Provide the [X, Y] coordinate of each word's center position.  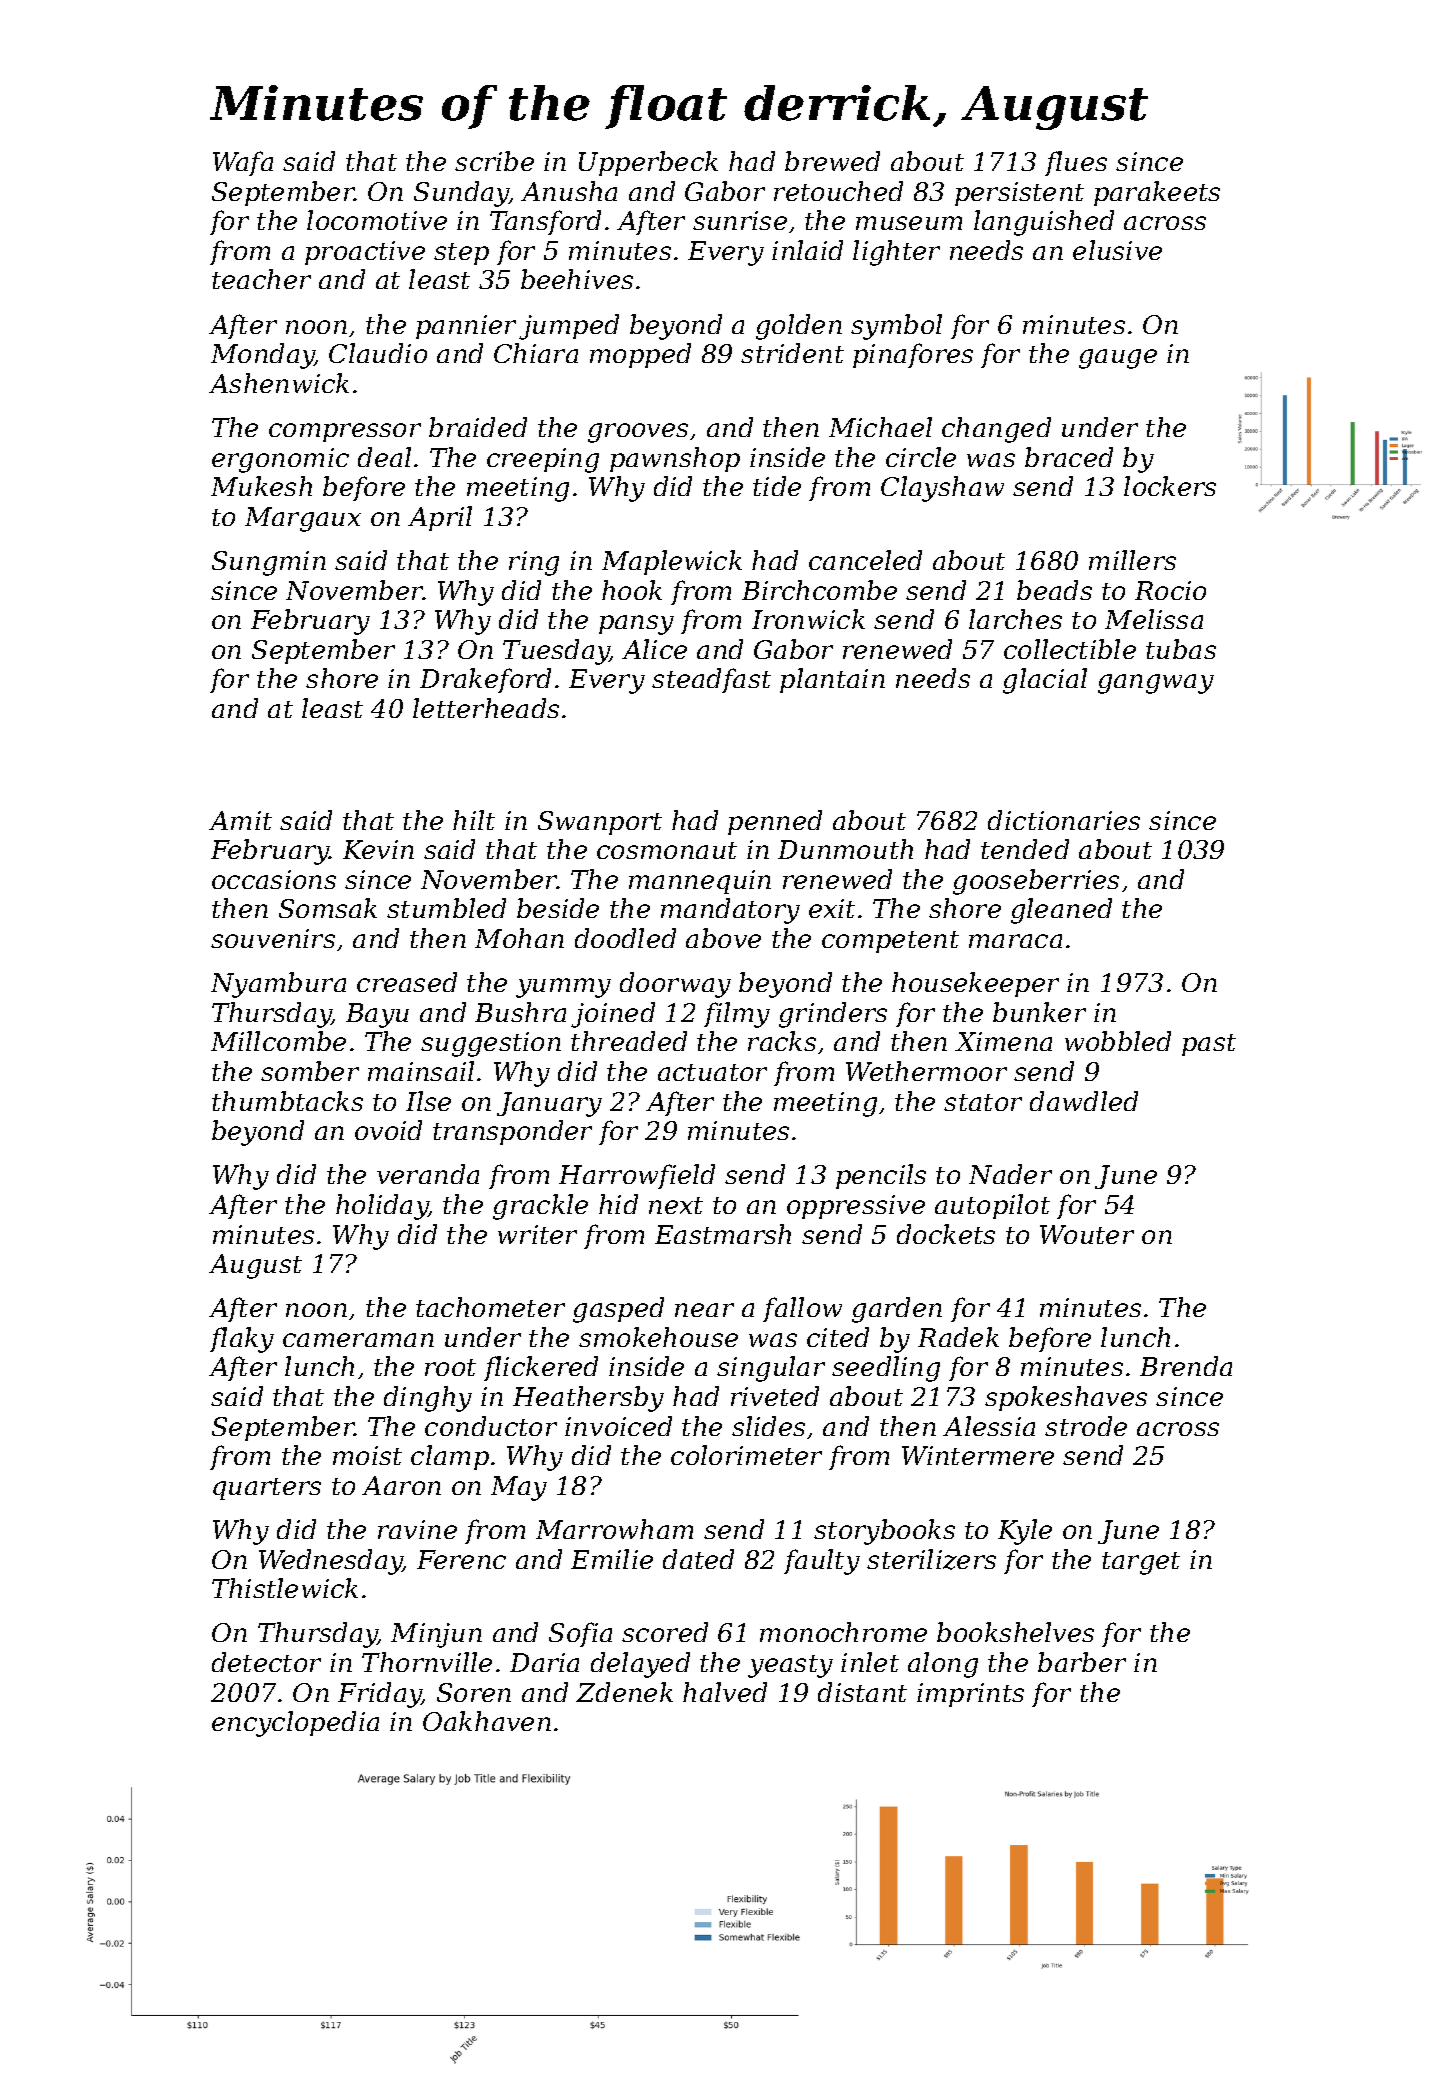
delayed [640, 1665]
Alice [654, 649]
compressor [345, 432]
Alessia [989, 1426]
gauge [1118, 359]
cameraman [358, 1340]
